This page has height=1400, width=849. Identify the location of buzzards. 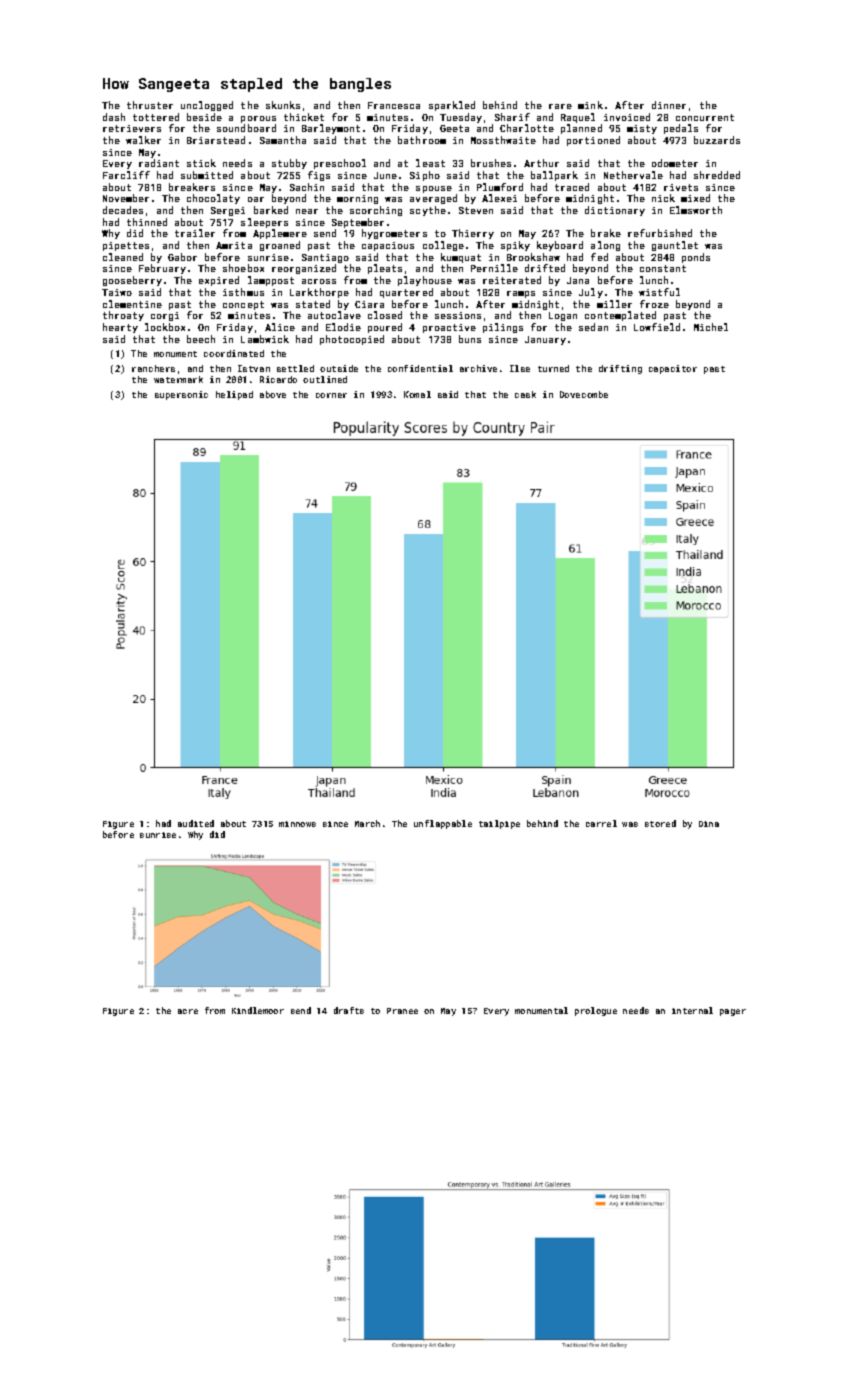
(717, 140).
